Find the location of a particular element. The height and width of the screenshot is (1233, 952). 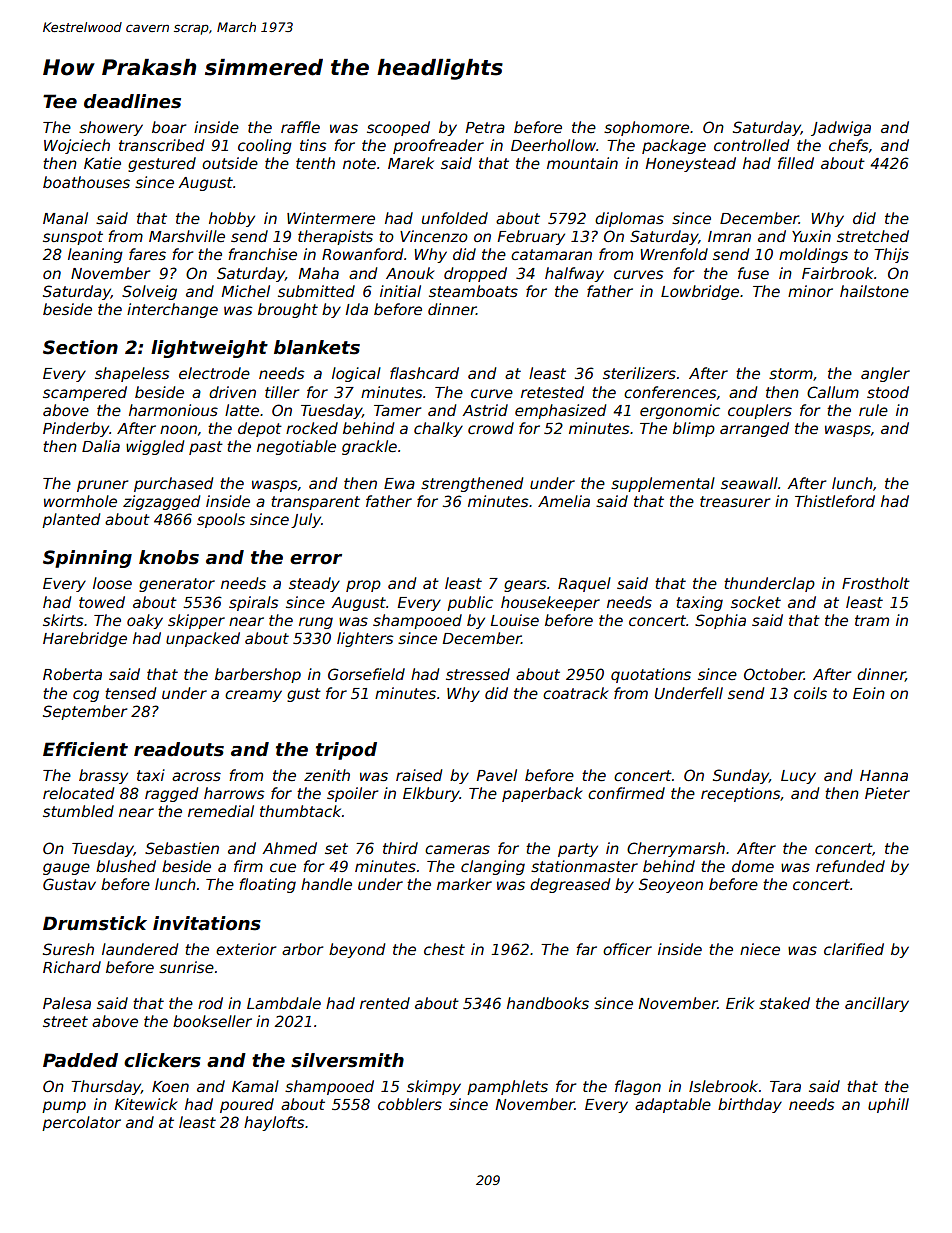

Spinning is located at coordinates (87, 559).
